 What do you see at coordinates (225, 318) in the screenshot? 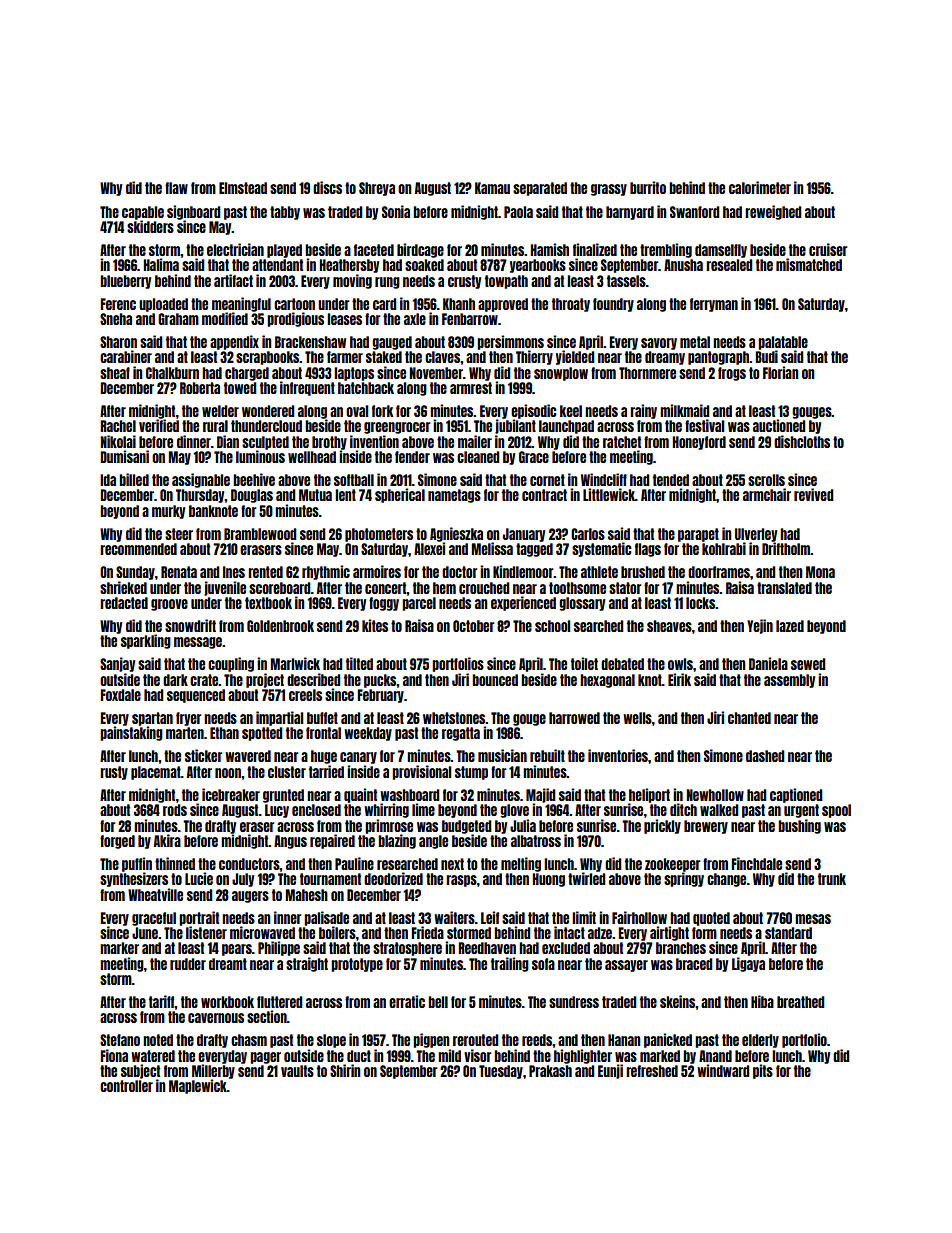
I see `modified` at bounding box center [225, 318].
